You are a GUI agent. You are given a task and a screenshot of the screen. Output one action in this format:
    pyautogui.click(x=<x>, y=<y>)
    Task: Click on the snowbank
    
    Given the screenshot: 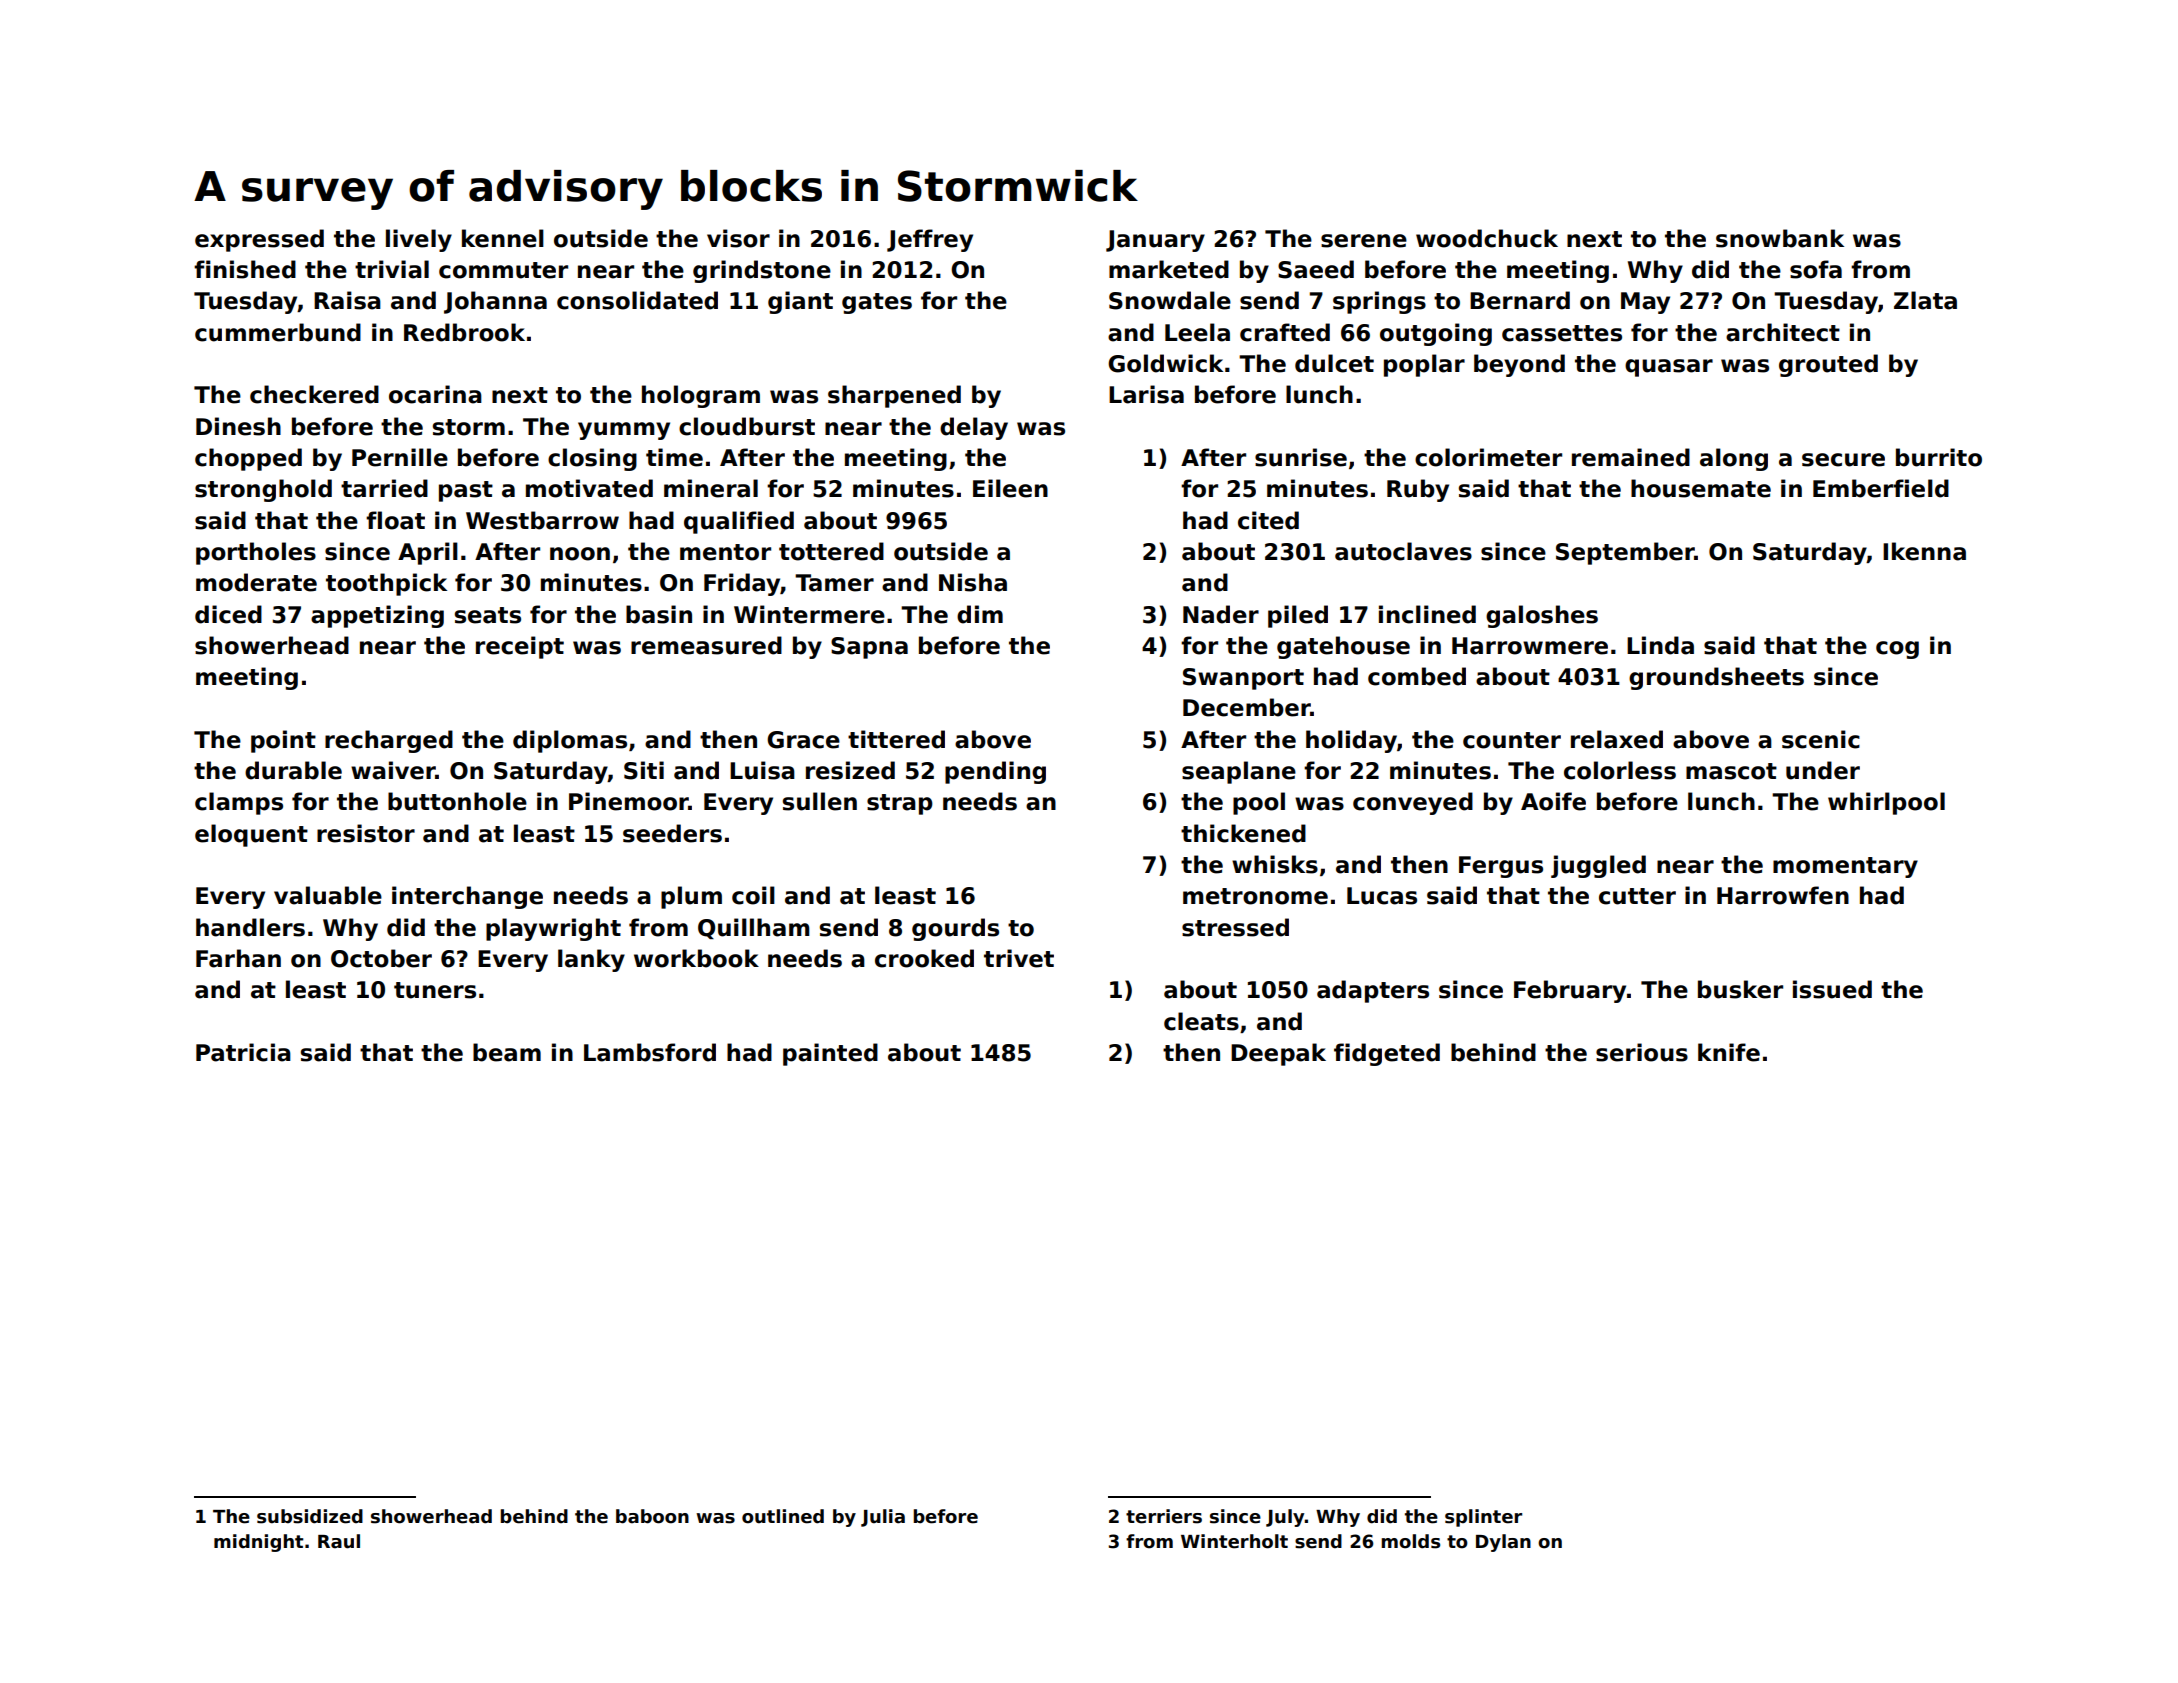 What is the action you would take?
    pyautogui.click(x=1780, y=238)
